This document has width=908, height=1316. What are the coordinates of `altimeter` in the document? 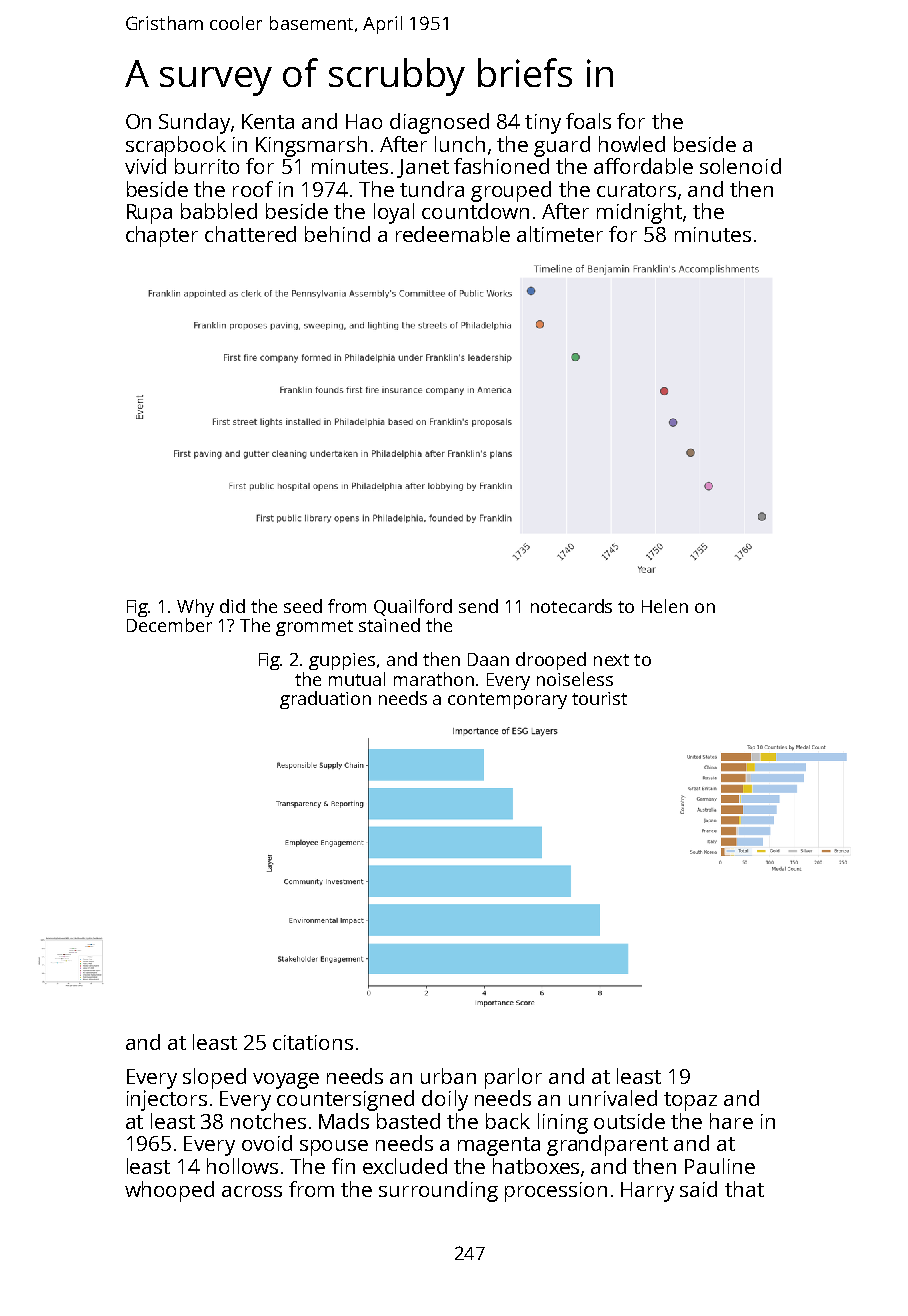 It's located at (560, 234).
